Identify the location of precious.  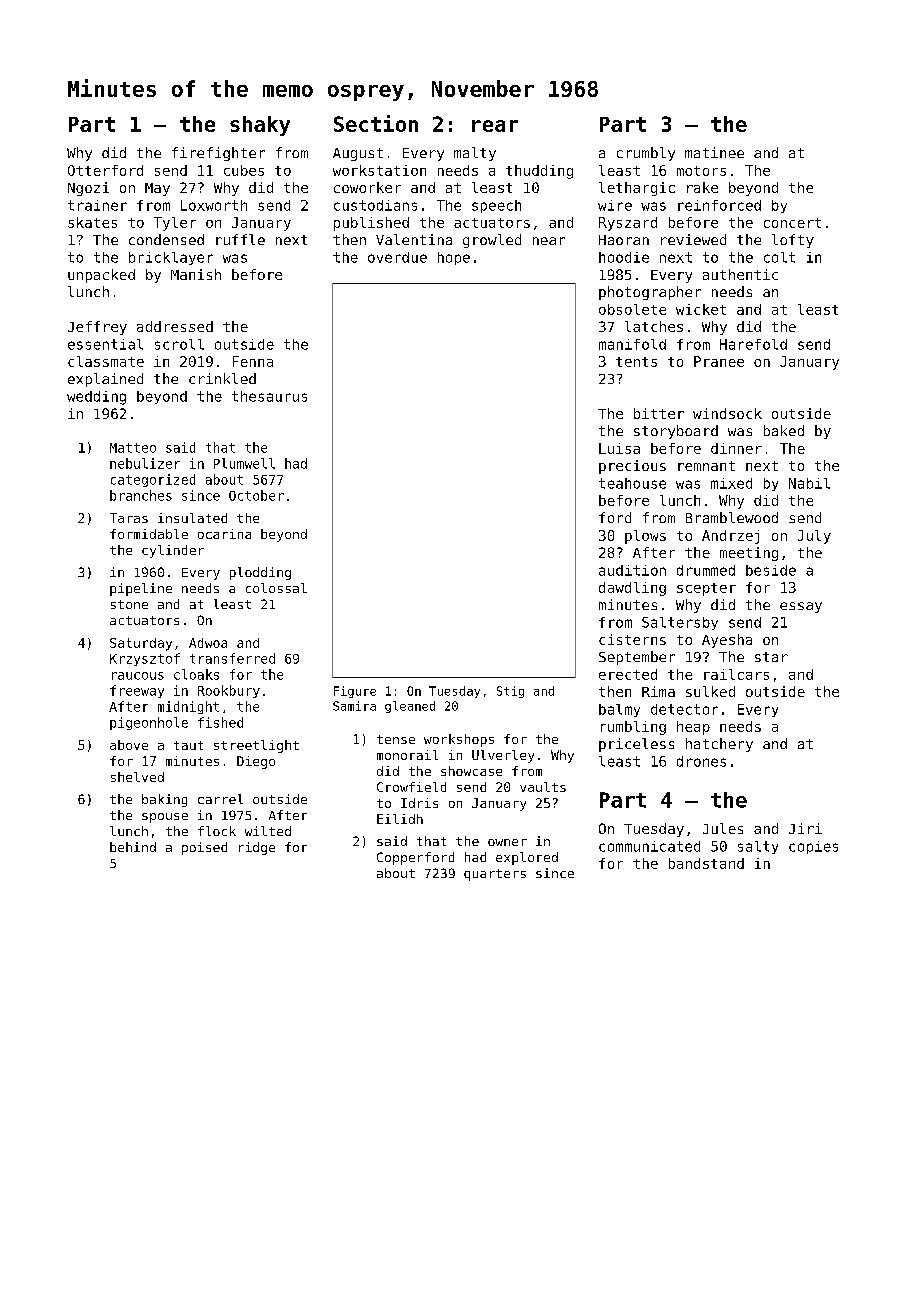
(632, 467).
